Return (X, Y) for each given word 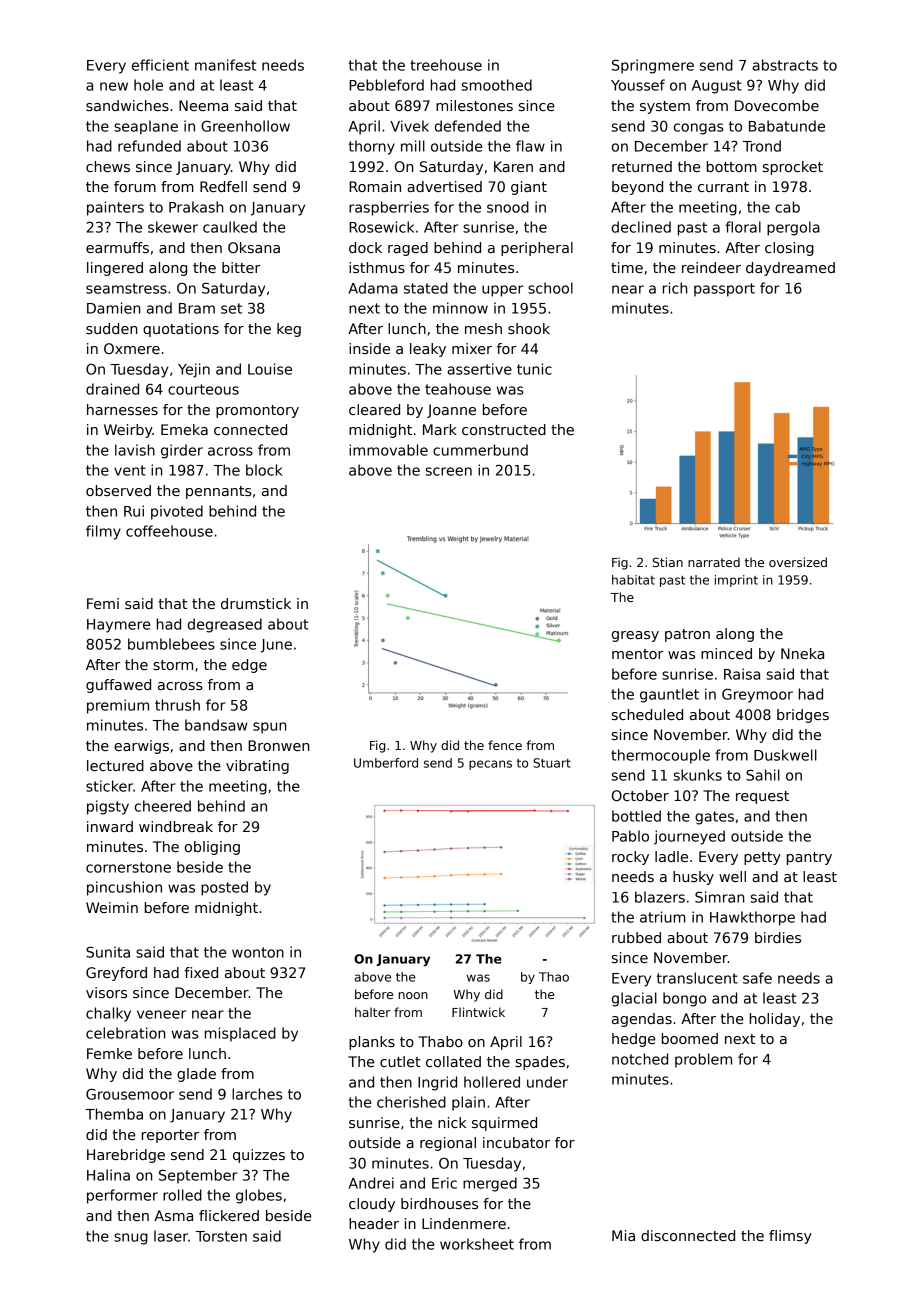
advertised (444, 186)
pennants (218, 492)
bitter (241, 267)
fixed (201, 972)
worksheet (477, 1244)
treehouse (446, 65)
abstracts (785, 65)
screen (449, 471)
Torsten (221, 1236)
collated (453, 1061)
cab (787, 207)
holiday (775, 1020)
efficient (160, 65)
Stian (668, 562)
